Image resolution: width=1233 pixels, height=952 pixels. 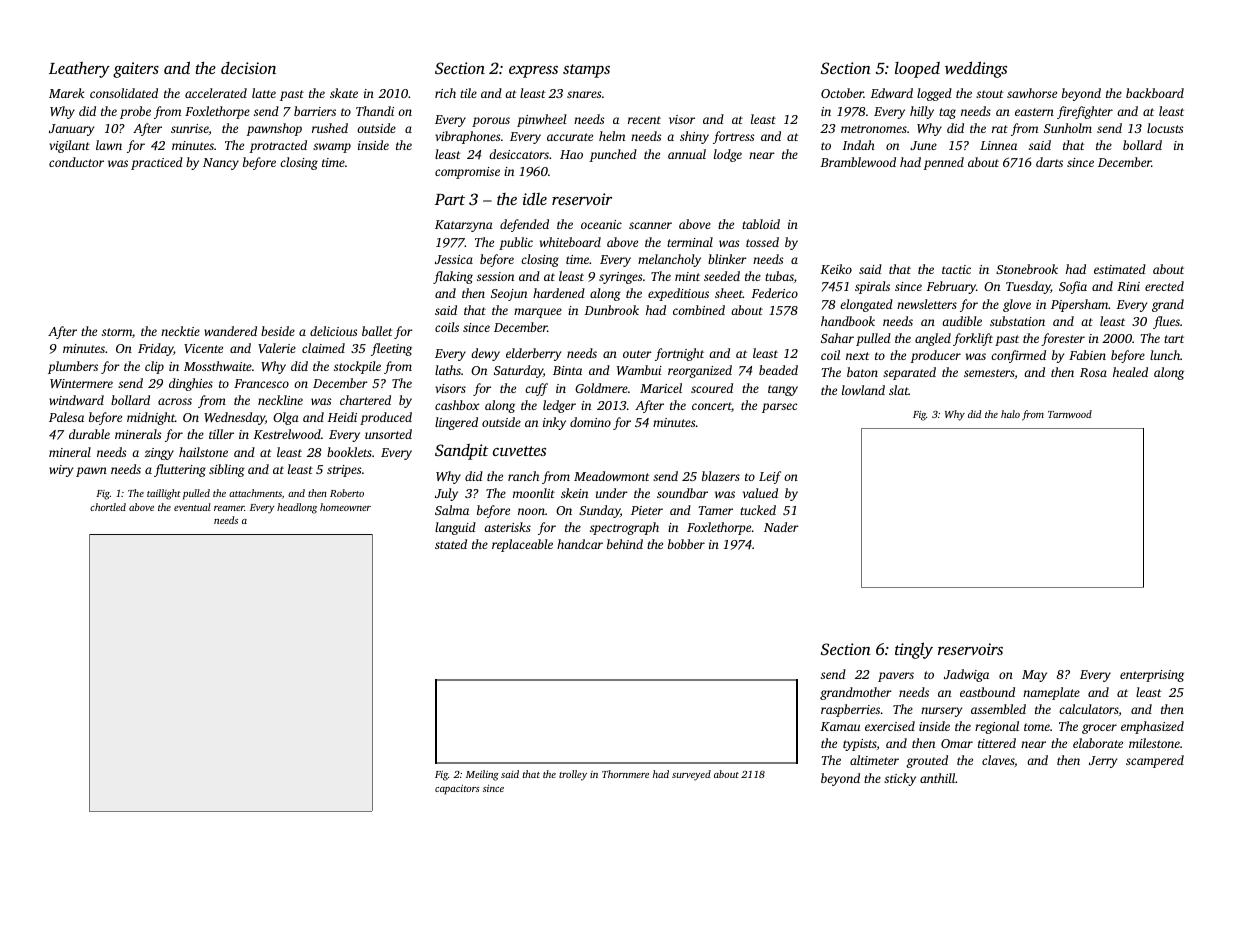 What do you see at coordinates (917, 70) in the page?
I see `looped` at bounding box center [917, 70].
